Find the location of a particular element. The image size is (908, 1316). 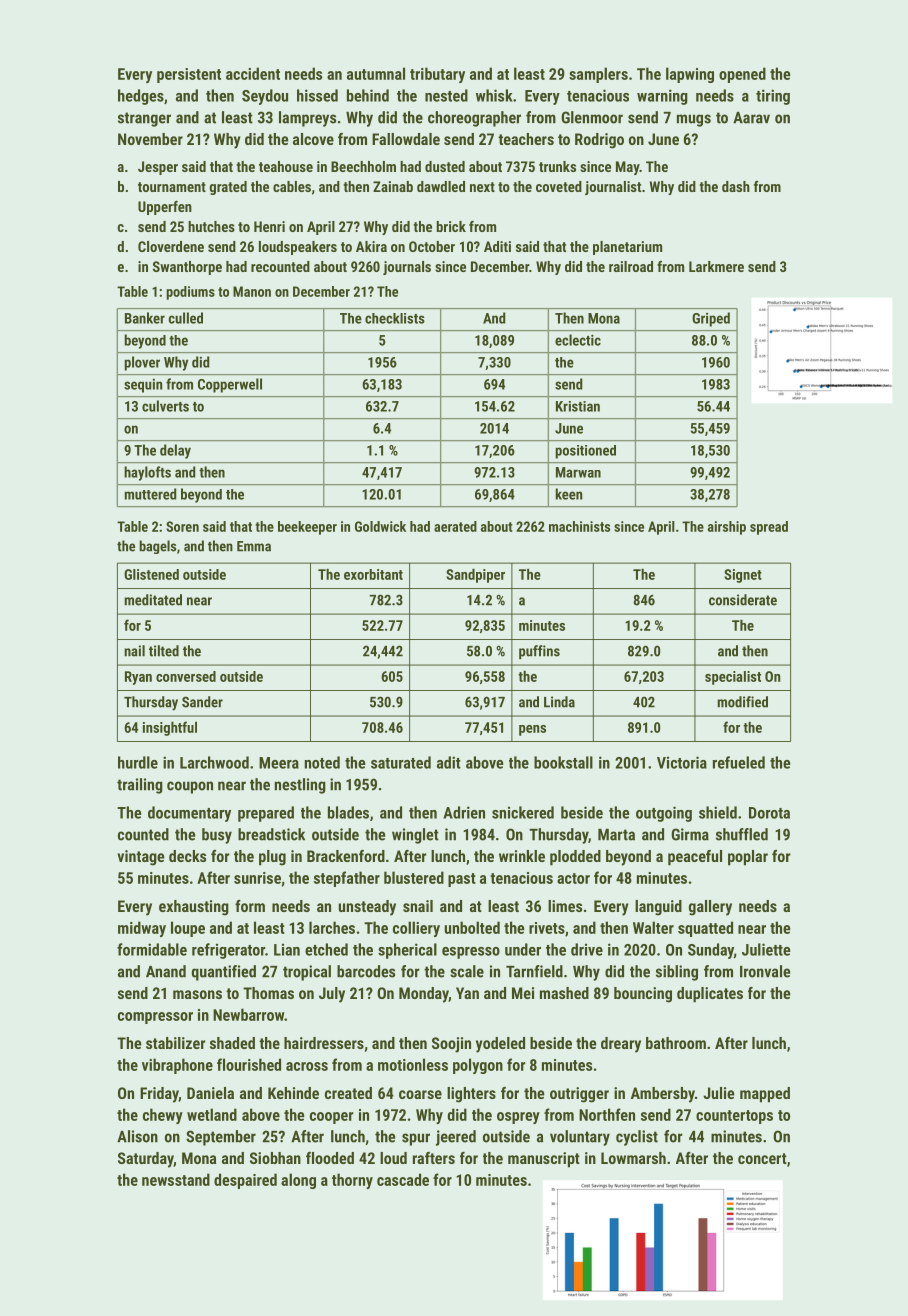

blustered is located at coordinates (414, 877).
